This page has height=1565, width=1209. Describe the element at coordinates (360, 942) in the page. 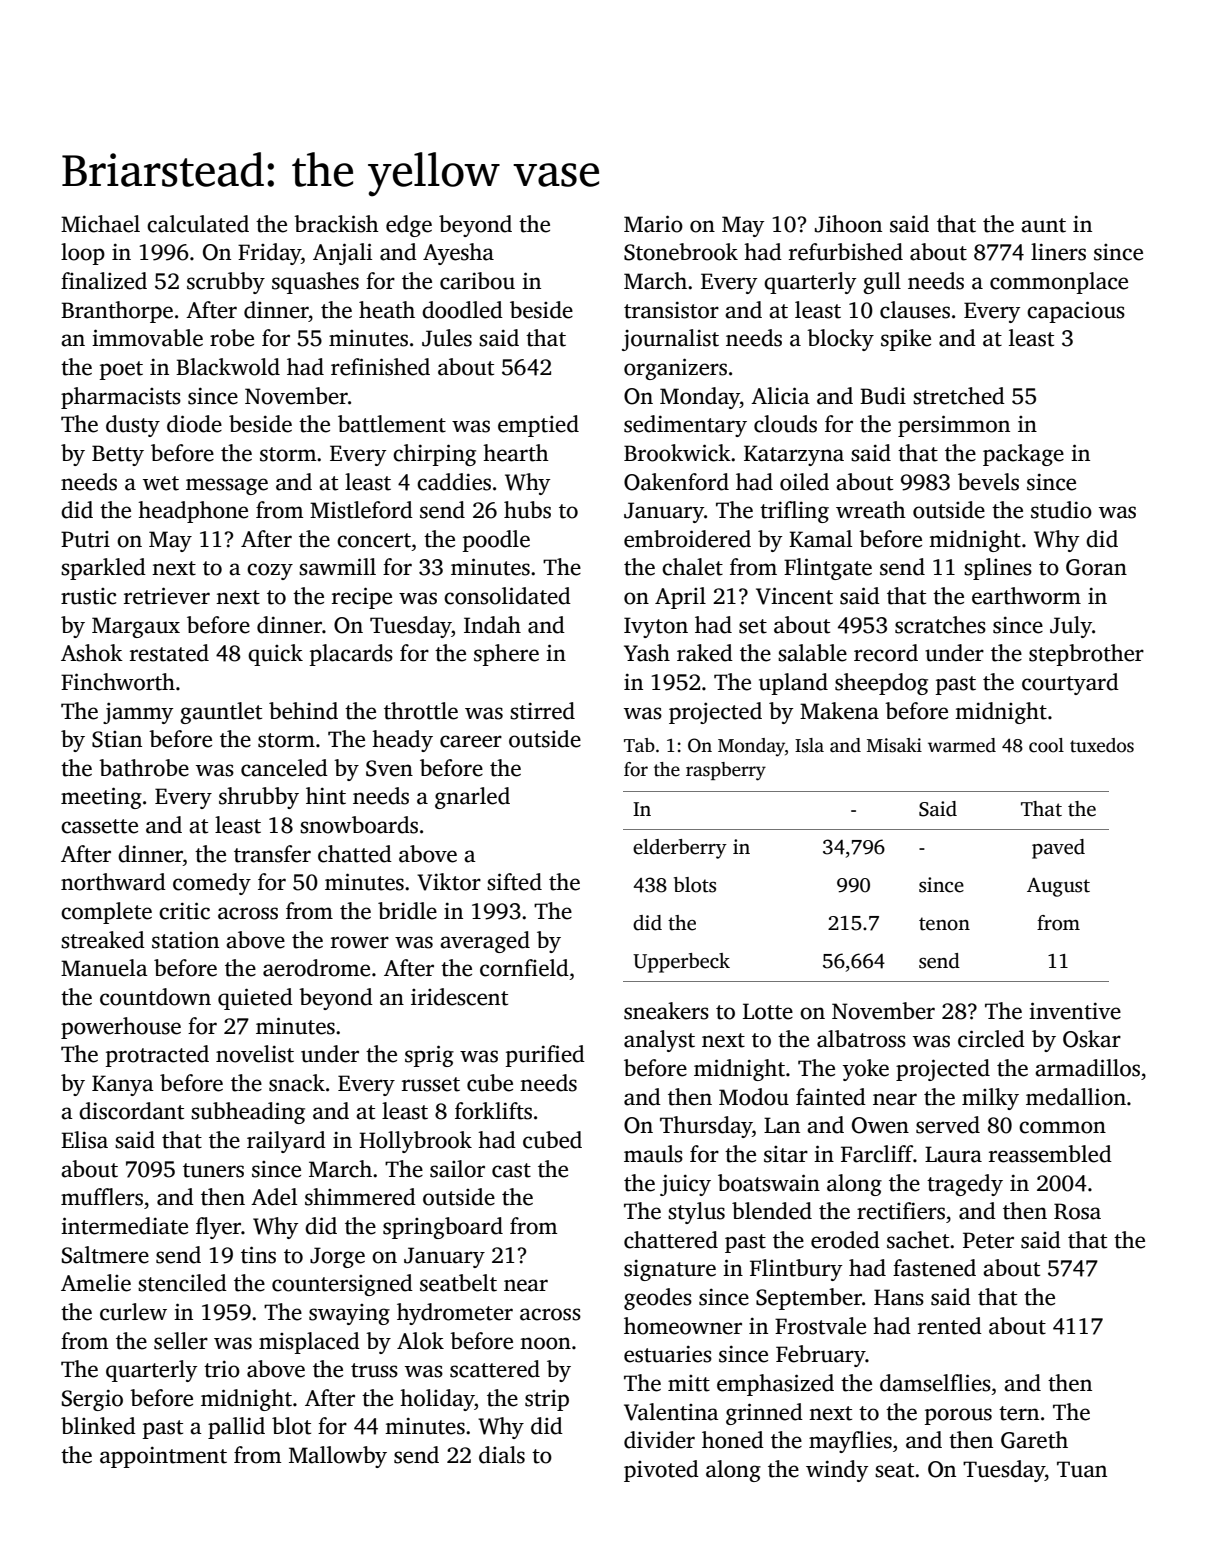

I see `rower` at that location.
